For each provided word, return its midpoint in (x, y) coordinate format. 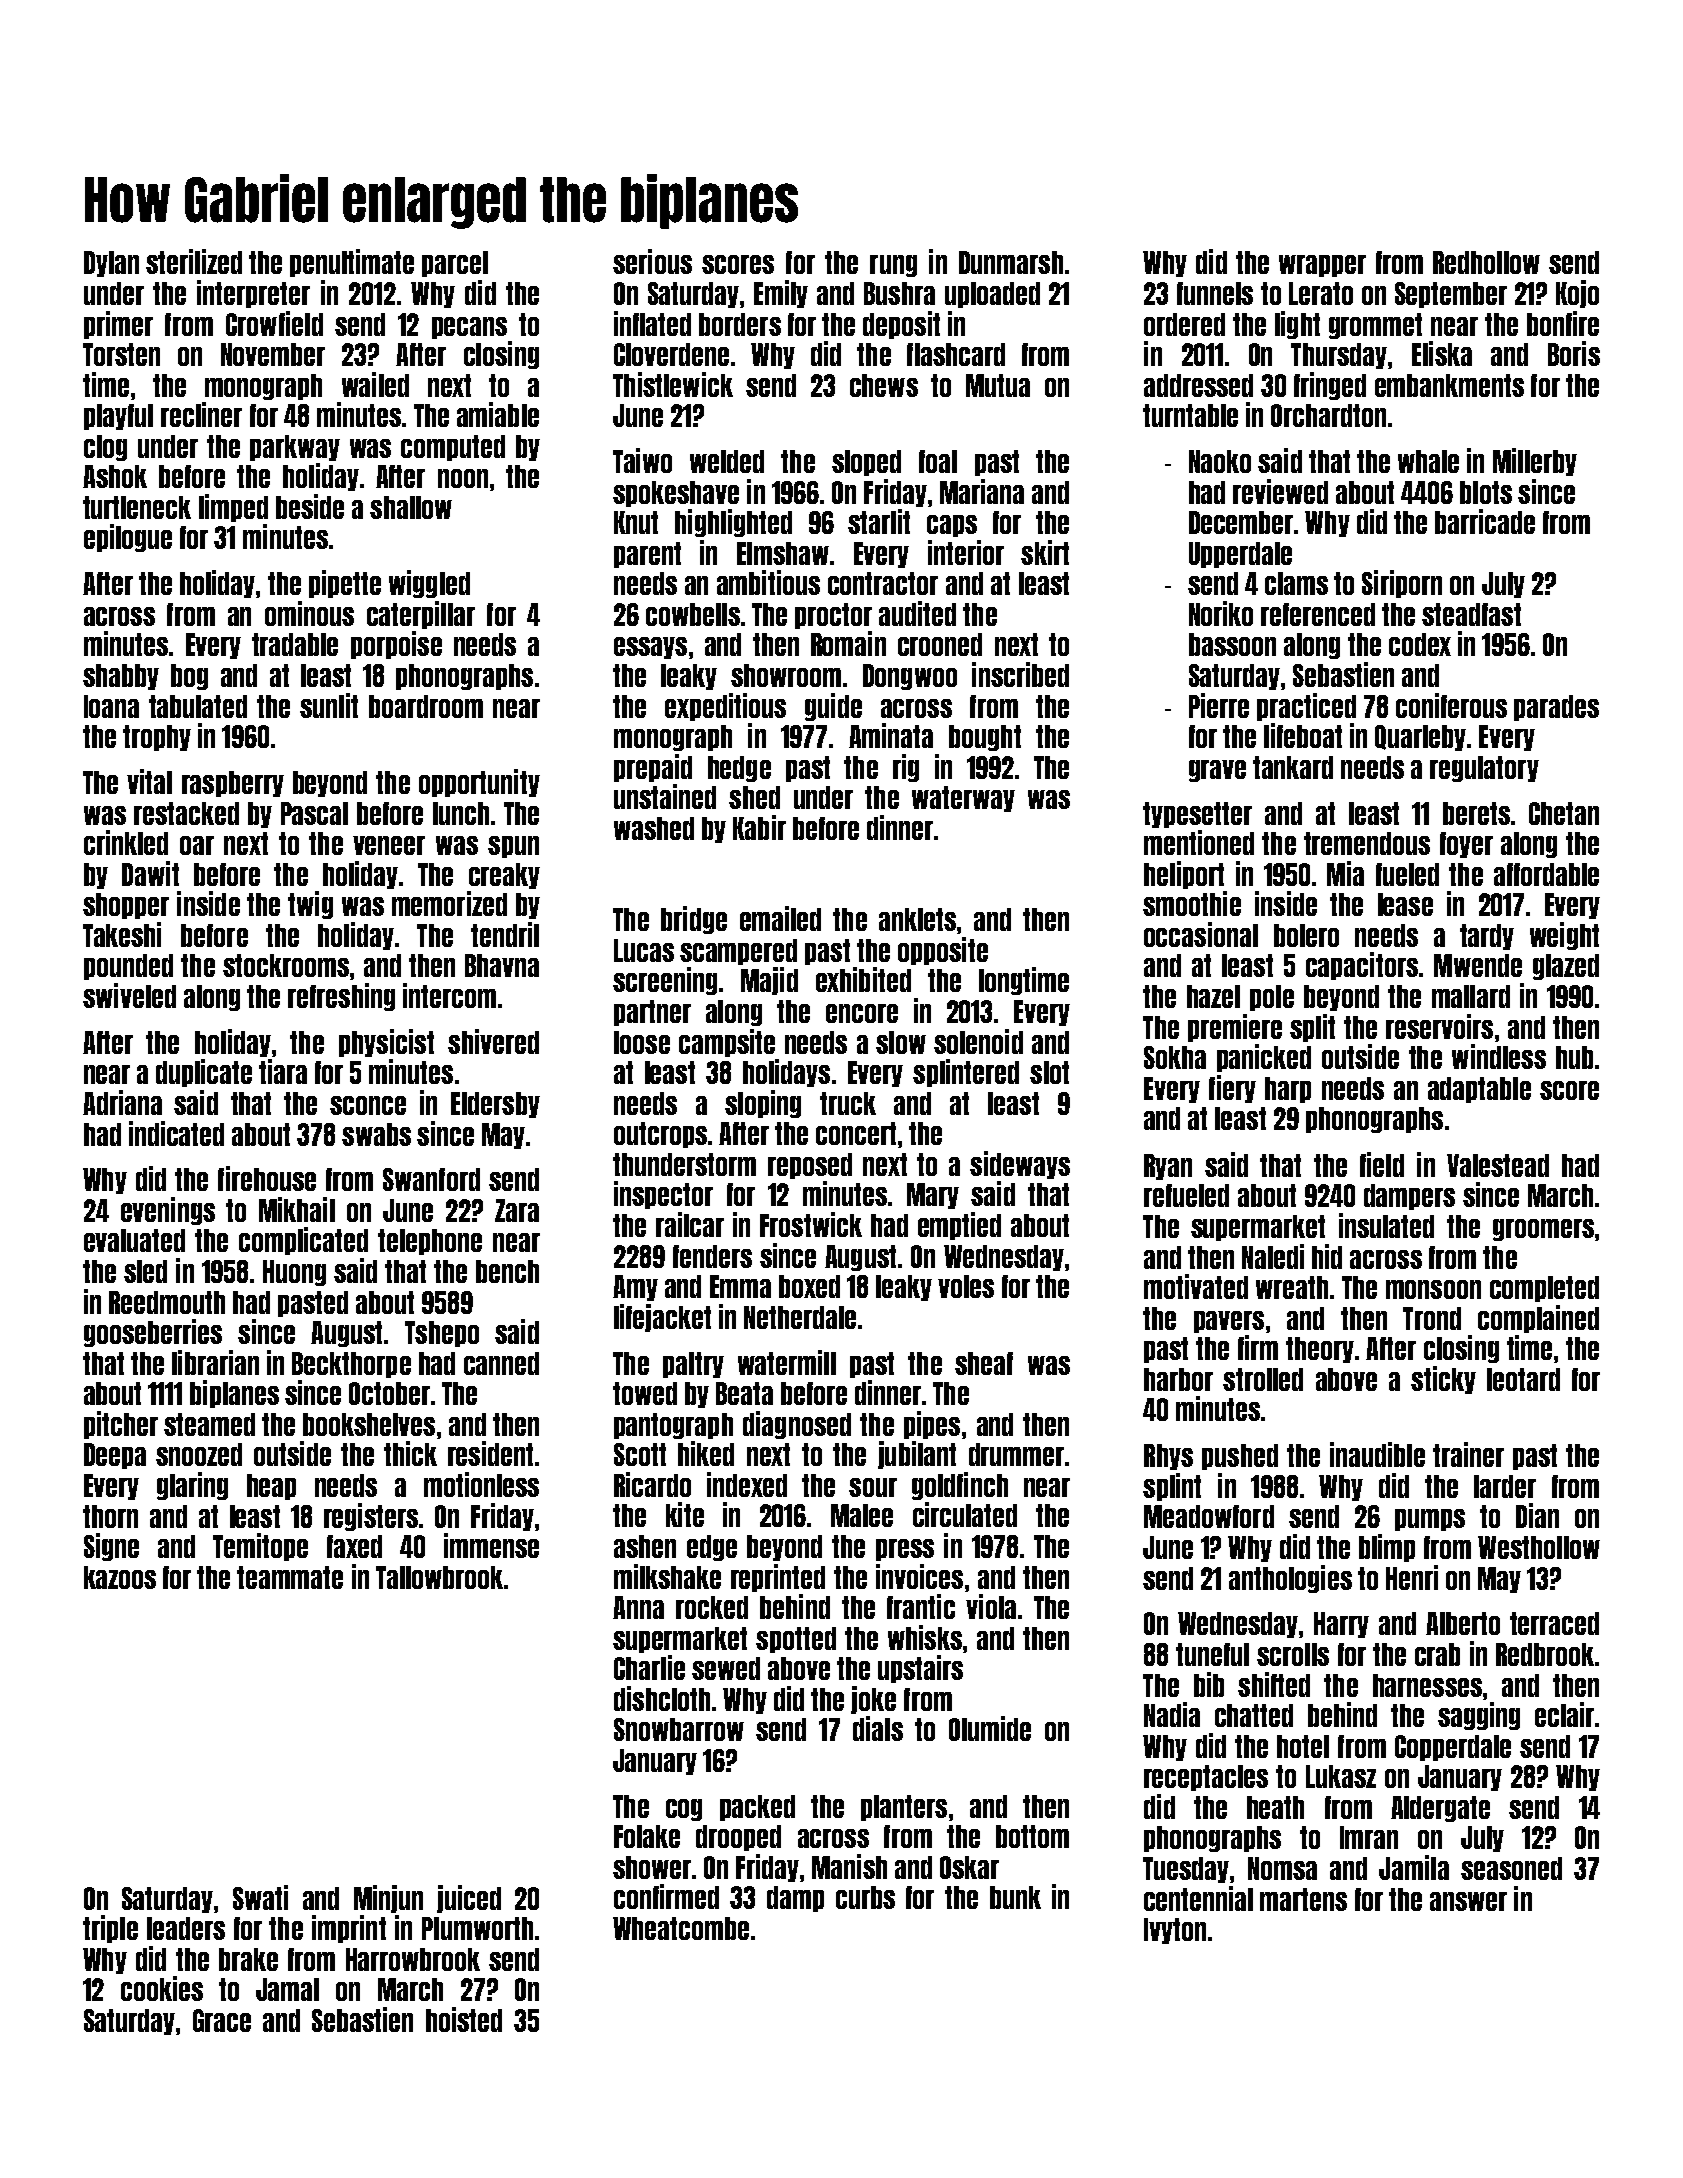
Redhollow (1486, 262)
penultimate (352, 263)
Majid (769, 981)
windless (1499, 1056)
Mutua (998, 385)
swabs (376, 1134)
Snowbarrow (679, 1729)
